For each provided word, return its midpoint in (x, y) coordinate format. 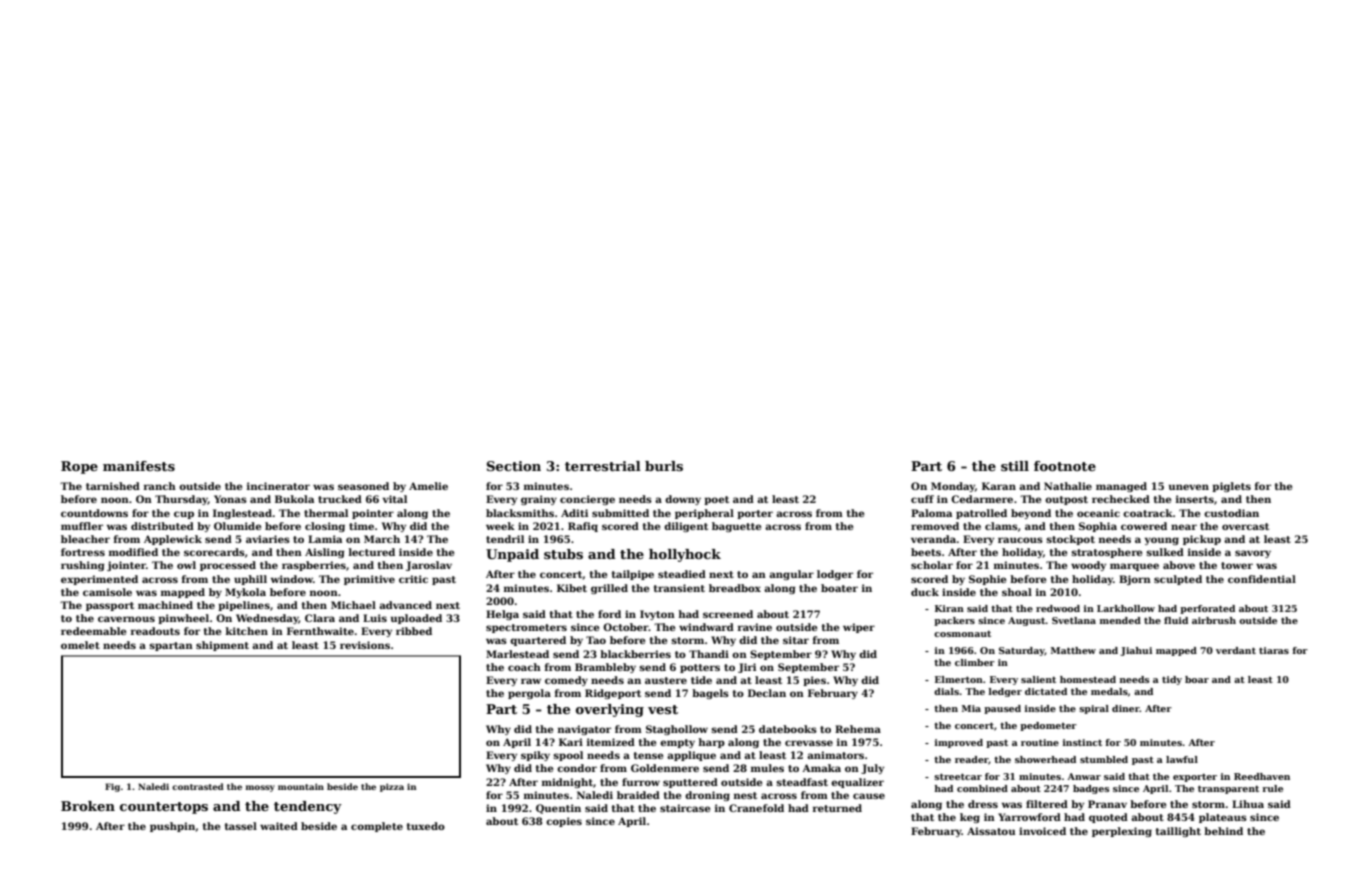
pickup (1202, 540)
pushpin (172, 827)
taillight (1178, 832)
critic (413, 579)
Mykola (245, 593)
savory (1253, 554)
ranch (160, 486)
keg (970, 818)
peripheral (704, 514)
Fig (112, 787)
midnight (567, 783)
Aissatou (991, 831)
